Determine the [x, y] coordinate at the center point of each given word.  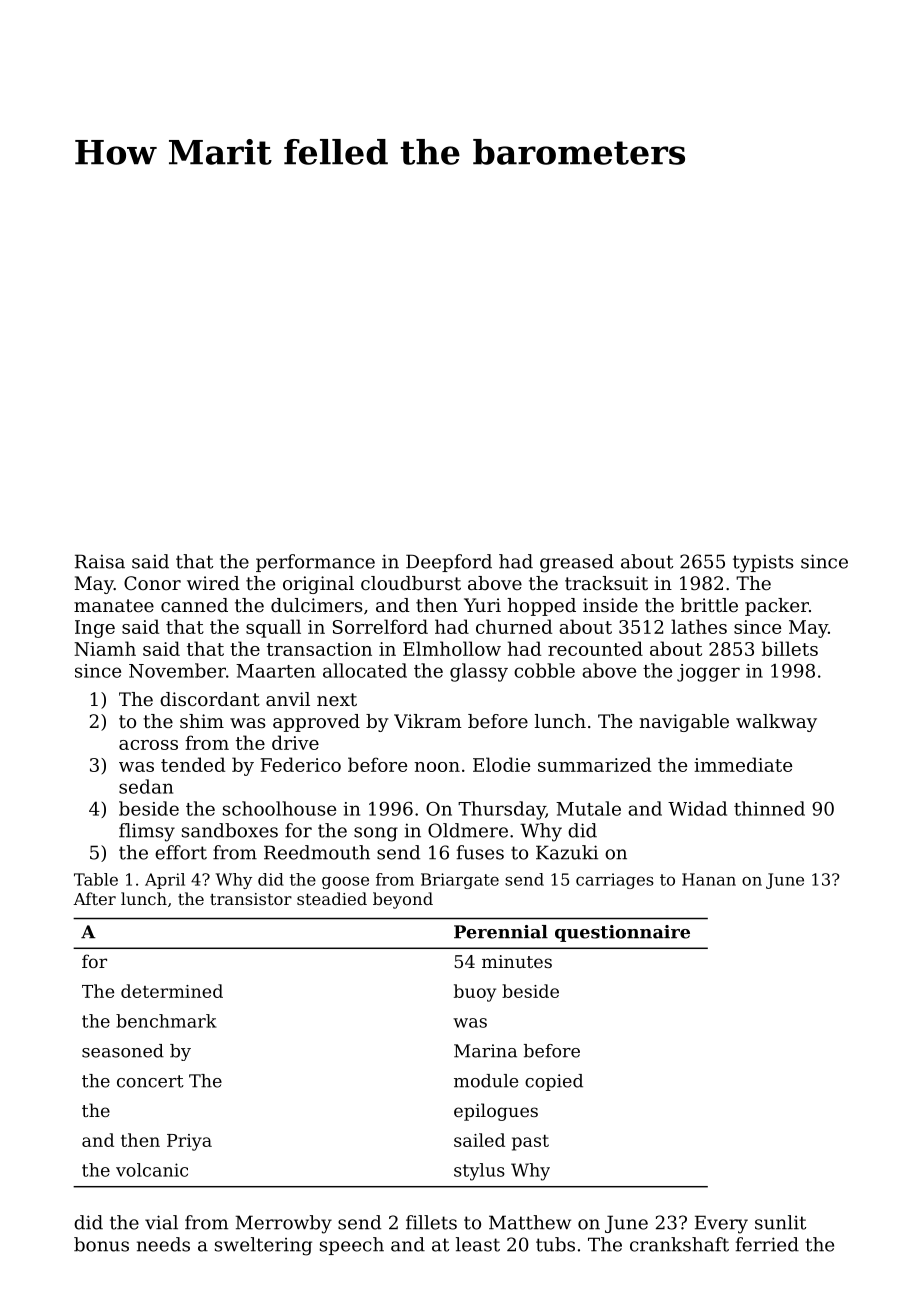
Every [721, 1224]
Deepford [449, 563]
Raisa [100, 561]
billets [790, 648]
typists [763, 563]
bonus [101, 1244]
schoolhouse [279, 808]
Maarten [275, 671]
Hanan [709, 879]
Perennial [501, 932]
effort [181, 852]
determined [172, 991]
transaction [319, 649]
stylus [479, 1172]
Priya [189, 1142]
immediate [743, 764]
